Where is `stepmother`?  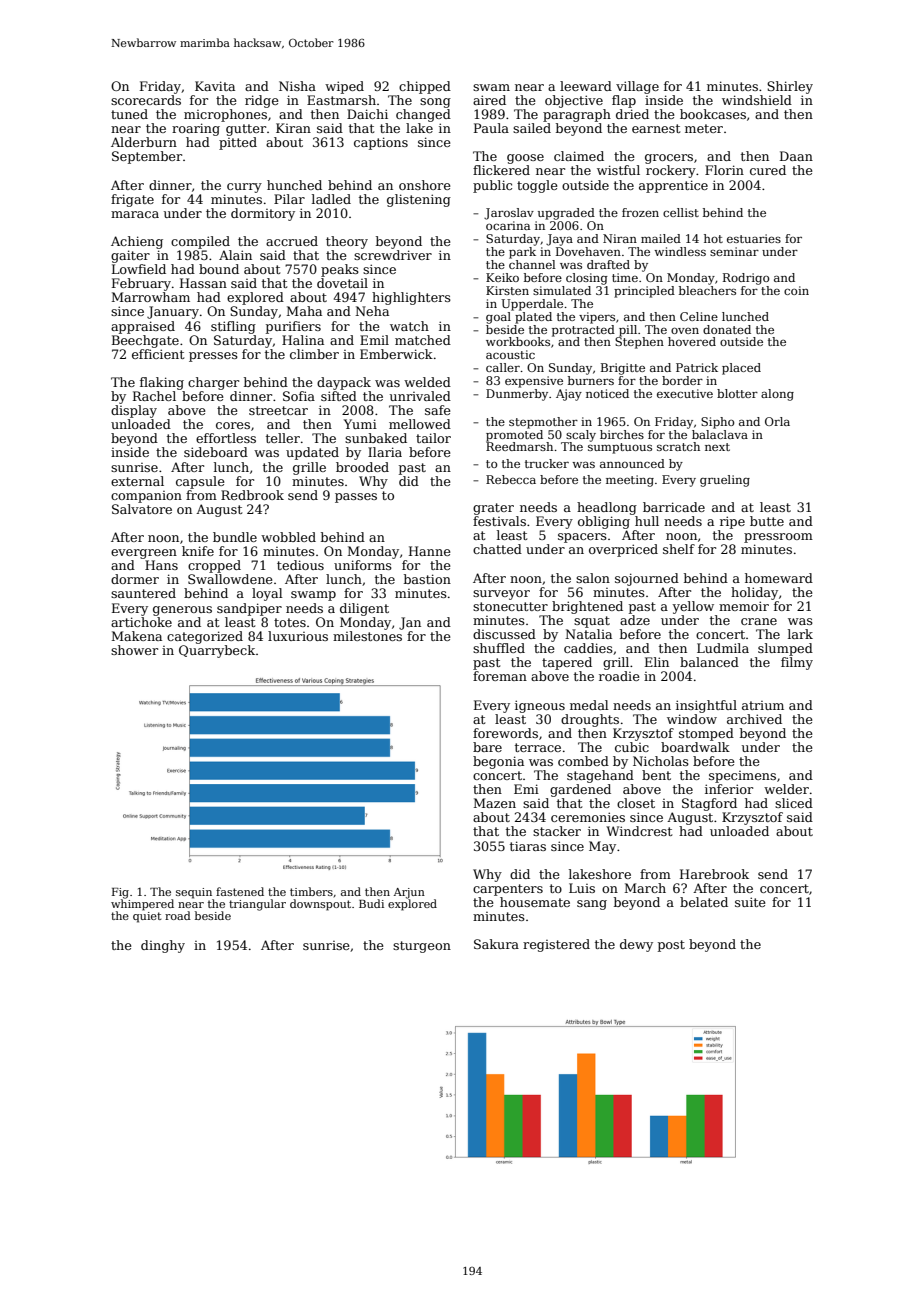 stepmother is located at coordinates (543, 423).
